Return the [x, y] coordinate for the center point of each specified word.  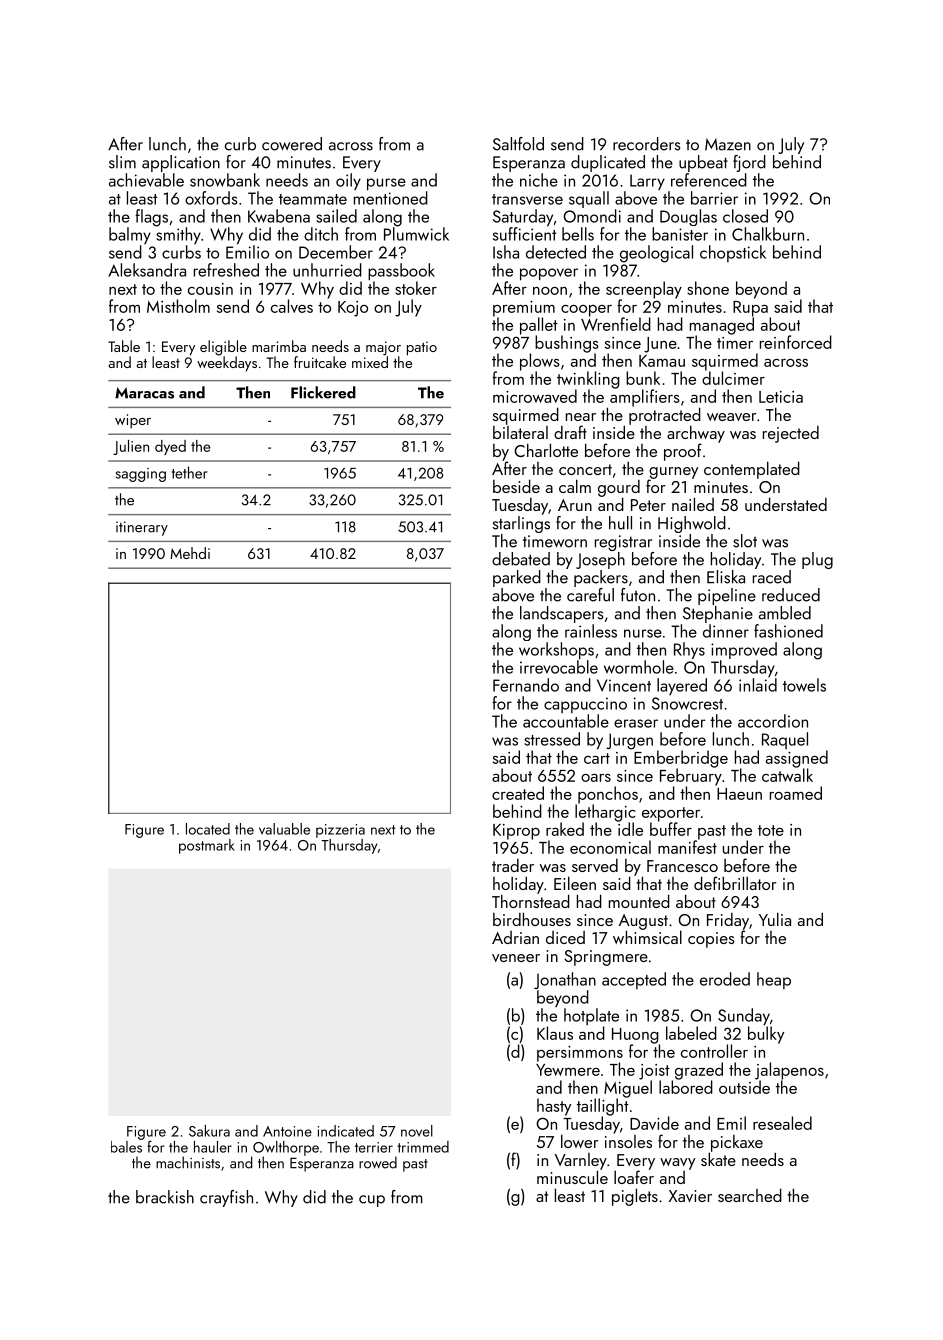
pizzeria [340, 831]
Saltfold [518, 144]
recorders [647, 144]
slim [122, 162]
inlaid [758, 685]
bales [126, 1147]
